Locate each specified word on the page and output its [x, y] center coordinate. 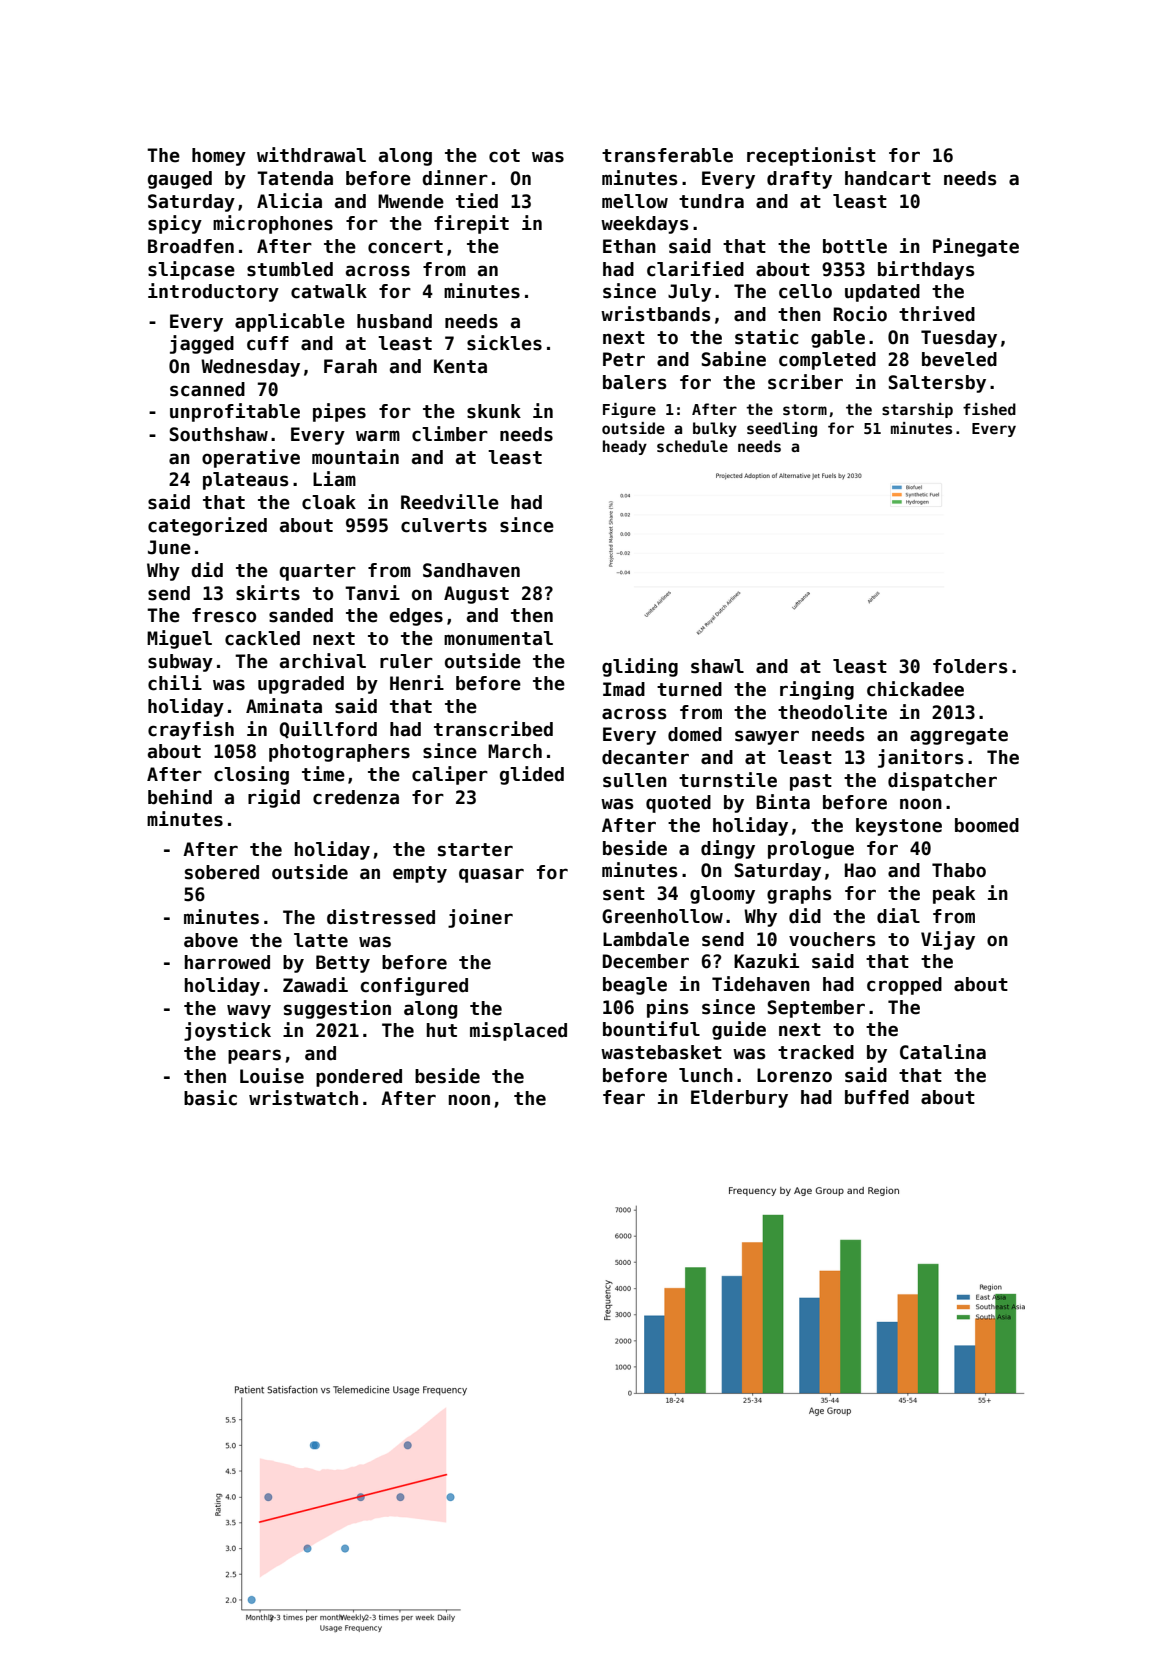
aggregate [959, 736]
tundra [711, 201]
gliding [640, 667]
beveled [959, 359]
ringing [817, 690]
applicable [290, 322]
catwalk [329, 291]
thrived [937, 314]
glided [532, 775]
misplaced [518, 1031]
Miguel [179, 639]
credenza [356, 797]
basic [210, 1098]
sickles [504, 343]
